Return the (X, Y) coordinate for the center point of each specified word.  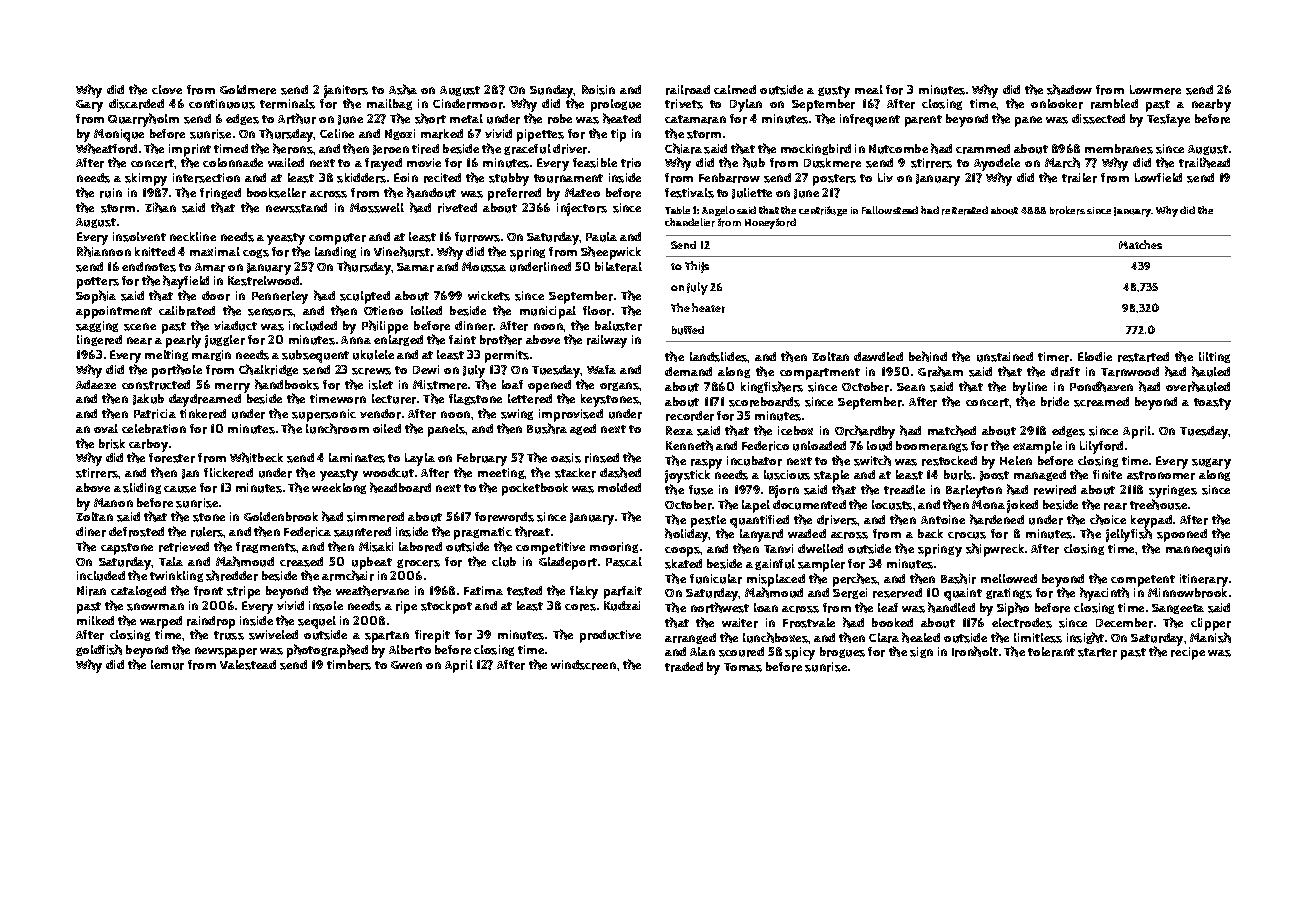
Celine (337, 133)
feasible (595, 163)
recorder (690, 416)
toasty (1212, 404)
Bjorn (784, 491)
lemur (167, 665)
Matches (1140, 244)
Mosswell (377, 208)
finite (1107, 474)
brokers (1067, 210)
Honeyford (770, 223)
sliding (142, 488)
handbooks (287, 384)
